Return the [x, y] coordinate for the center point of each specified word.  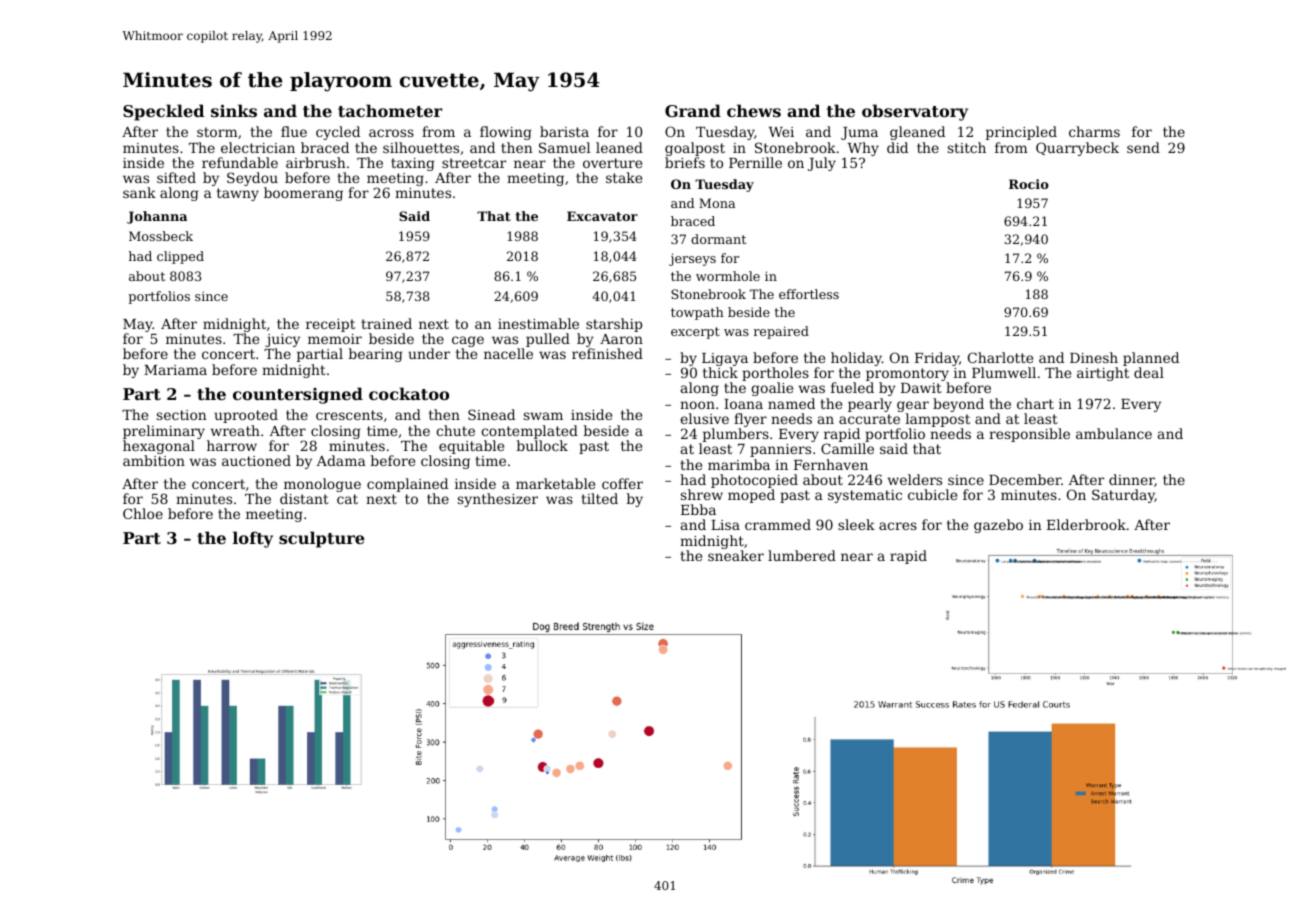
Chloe [143, 513]
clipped [180, 257]
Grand [693, 110]
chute [455, 430]
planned [1151, 359]
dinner [1132, 480]
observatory [915, 112]
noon [697, 405]
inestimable [538, 323]
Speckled [163, 112]
